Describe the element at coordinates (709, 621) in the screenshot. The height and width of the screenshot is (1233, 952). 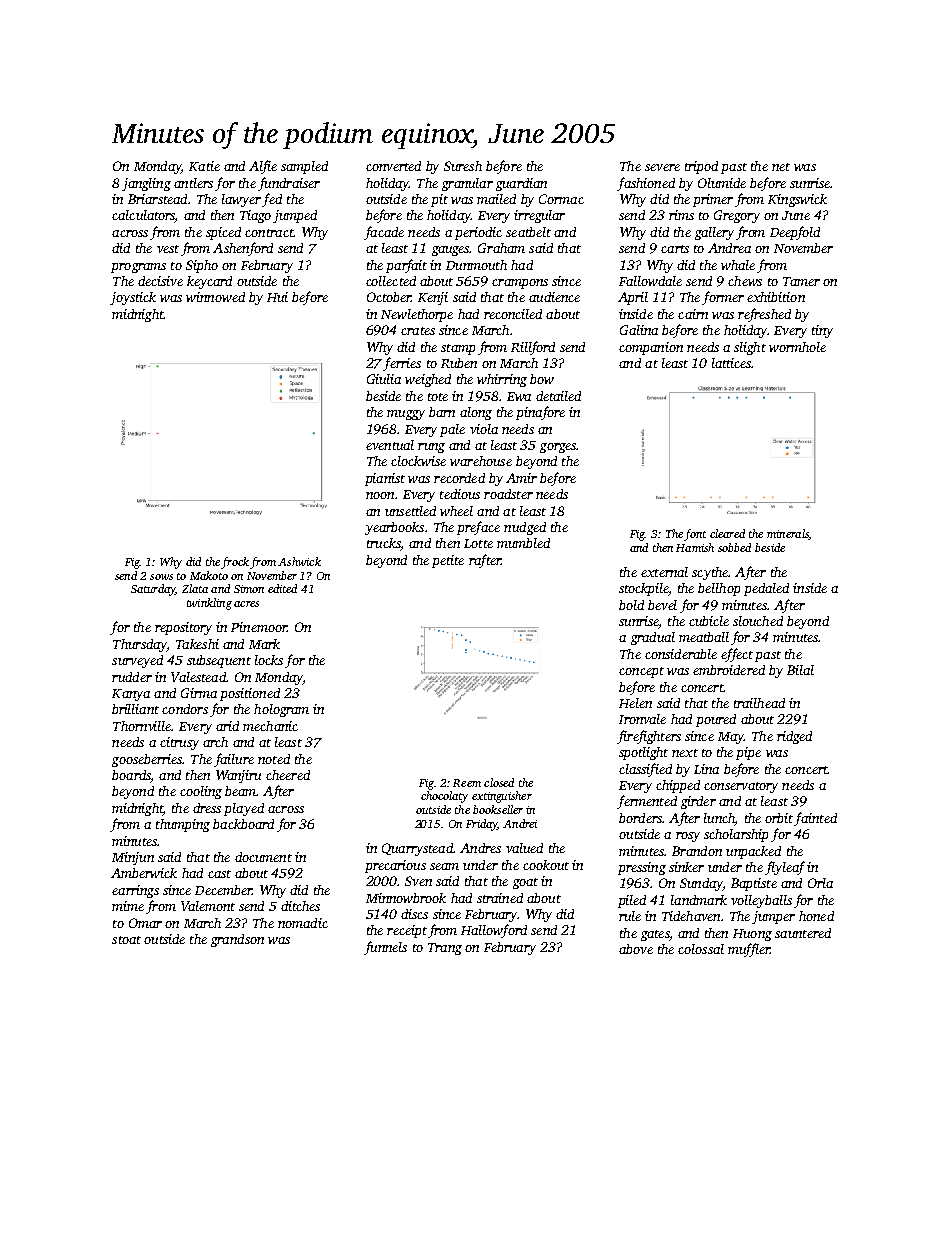
I see `cubicle` at that location.
